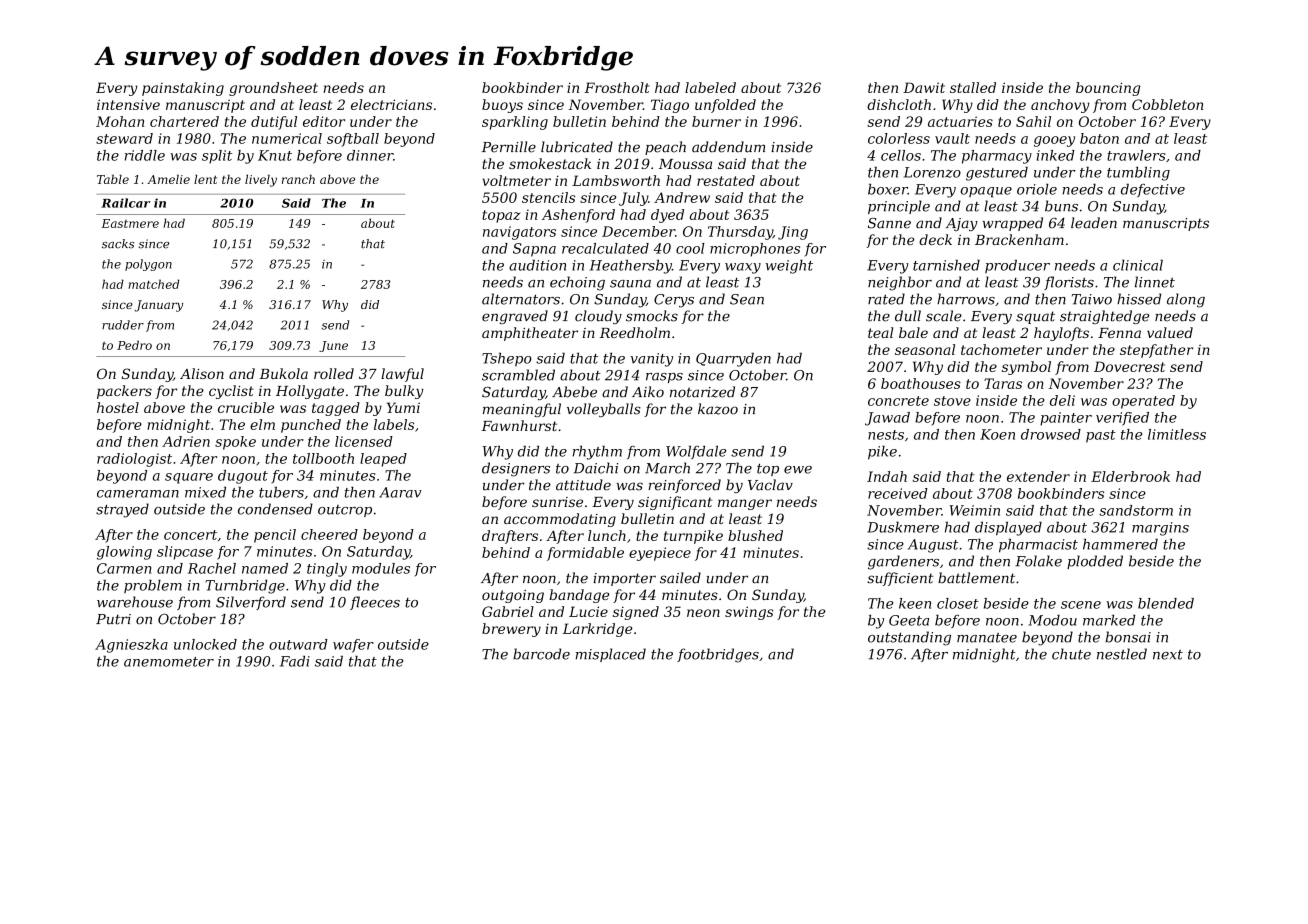  What do you see at coordinates (755, 535) in the screenshot?
I see `blushed` at bounding box center [755, 535].
